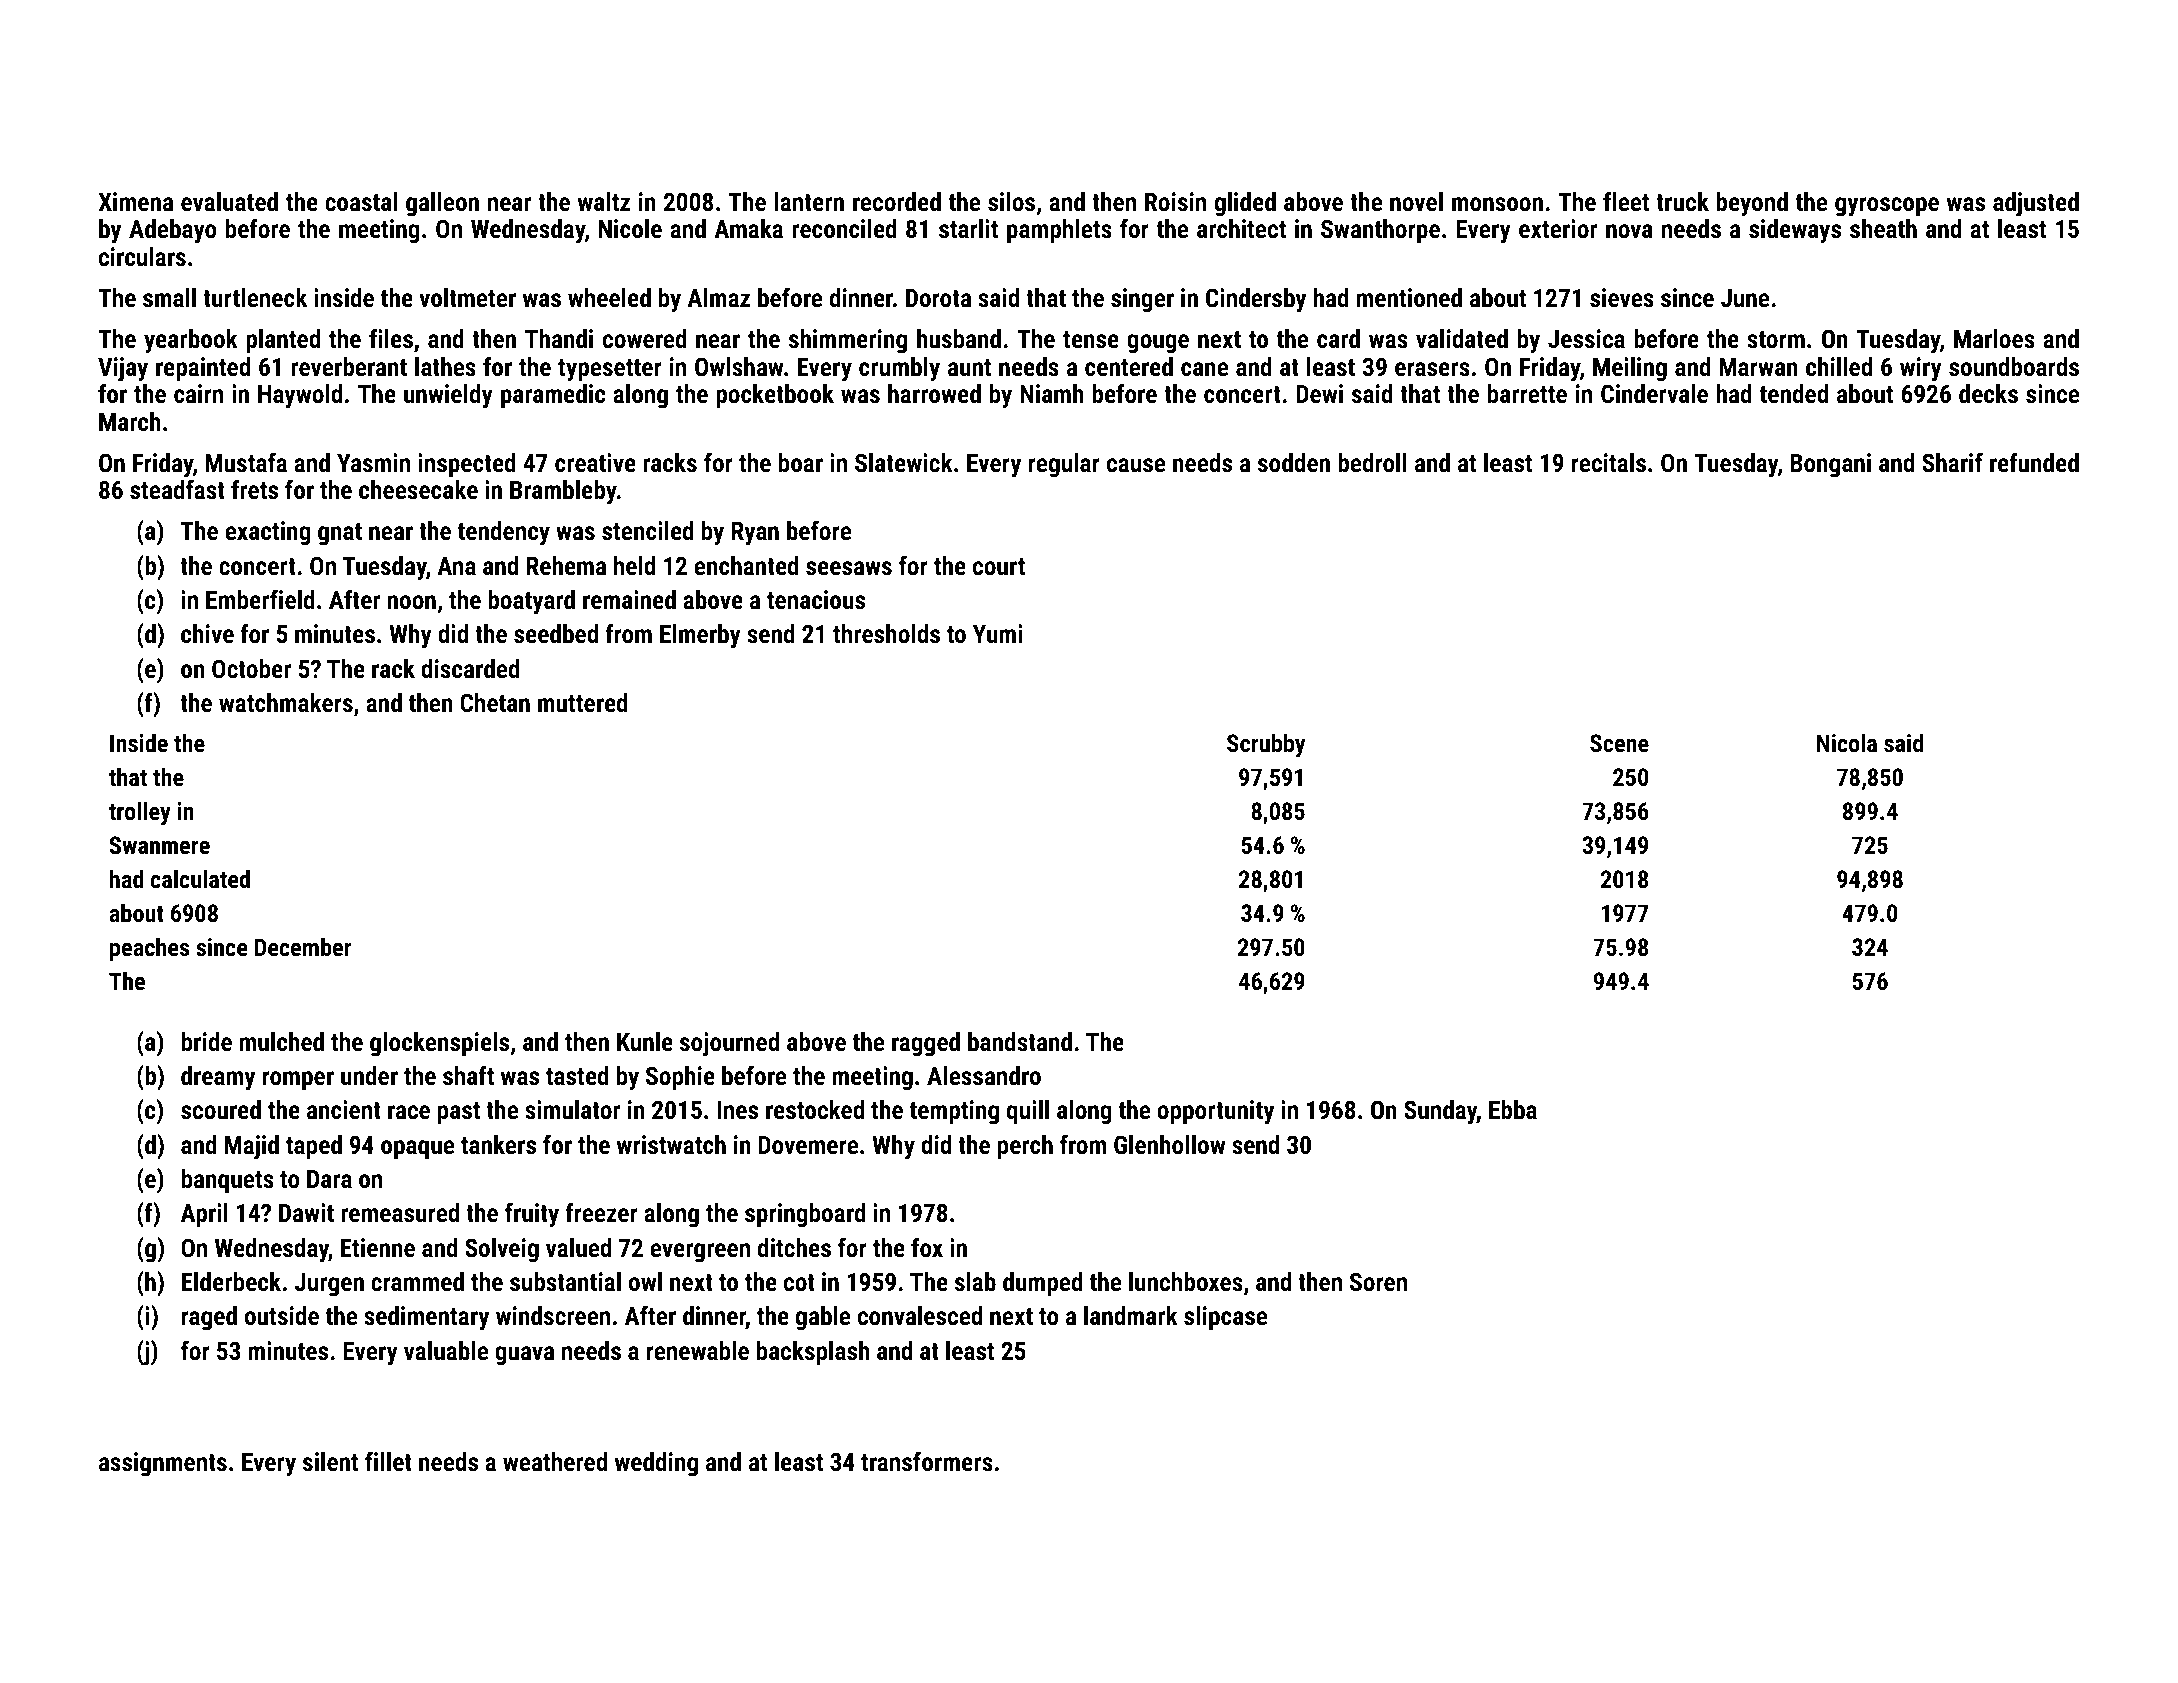  What do you see at coordinates (1626, 201) in the screenshot?
I see `fleet` at bounding box center [1626, 201].
